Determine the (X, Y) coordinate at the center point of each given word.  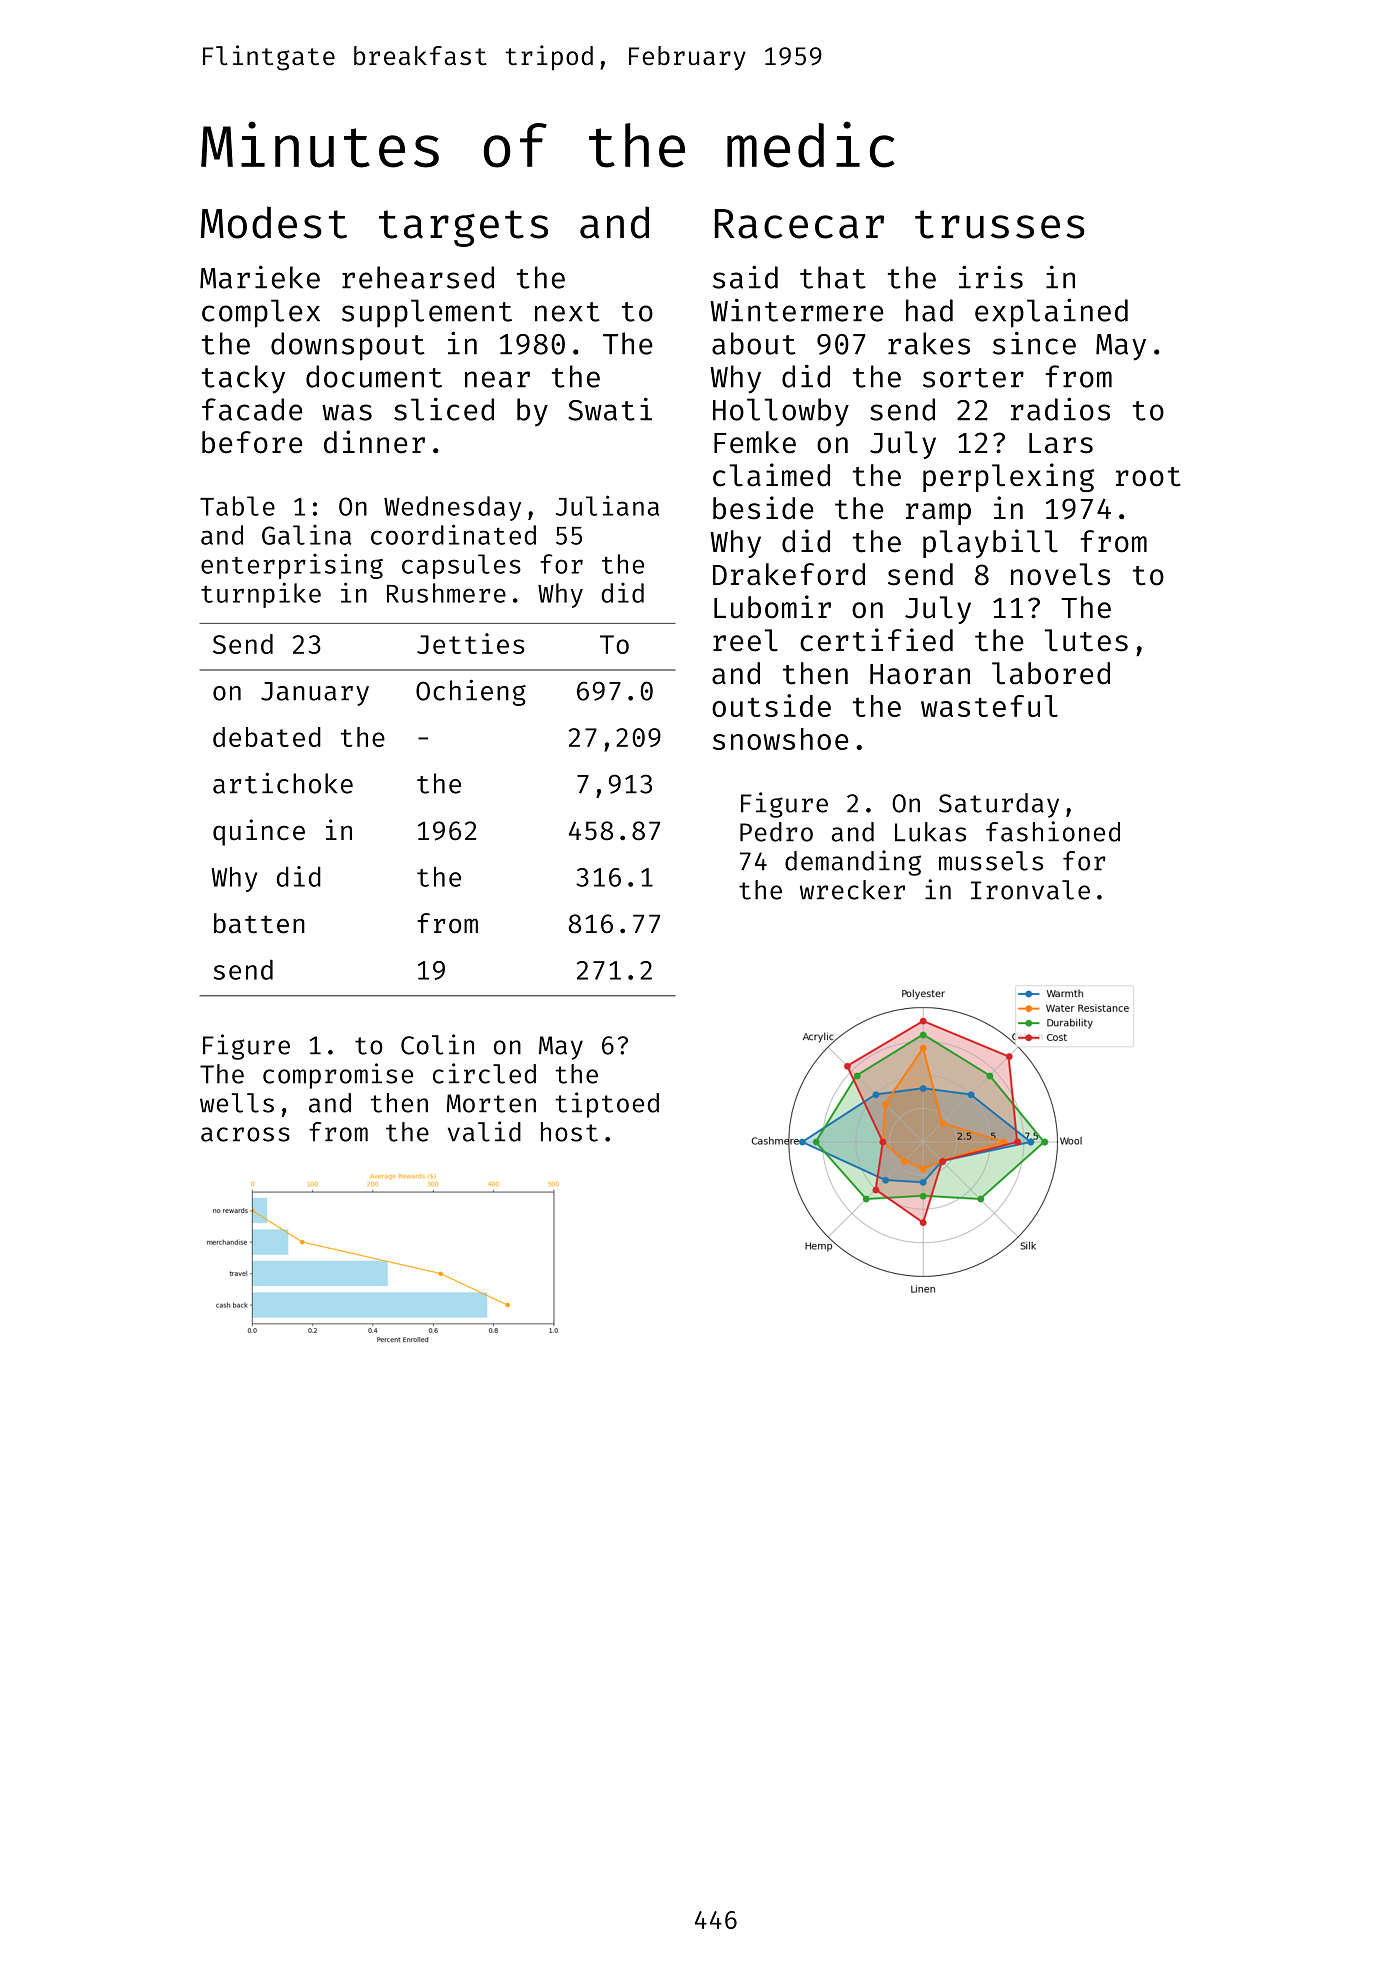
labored (1051, 673)
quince (259, 832)
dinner (374, 442)
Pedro (776, 832)
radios (1060, 409)
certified (876, 640)
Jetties (471, 643)
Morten (491, 1103)
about (754, 343)
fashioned (1053, 831)
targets (463, 228)
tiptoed (607, 1105)
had (929, 310)
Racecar (799, 224)
